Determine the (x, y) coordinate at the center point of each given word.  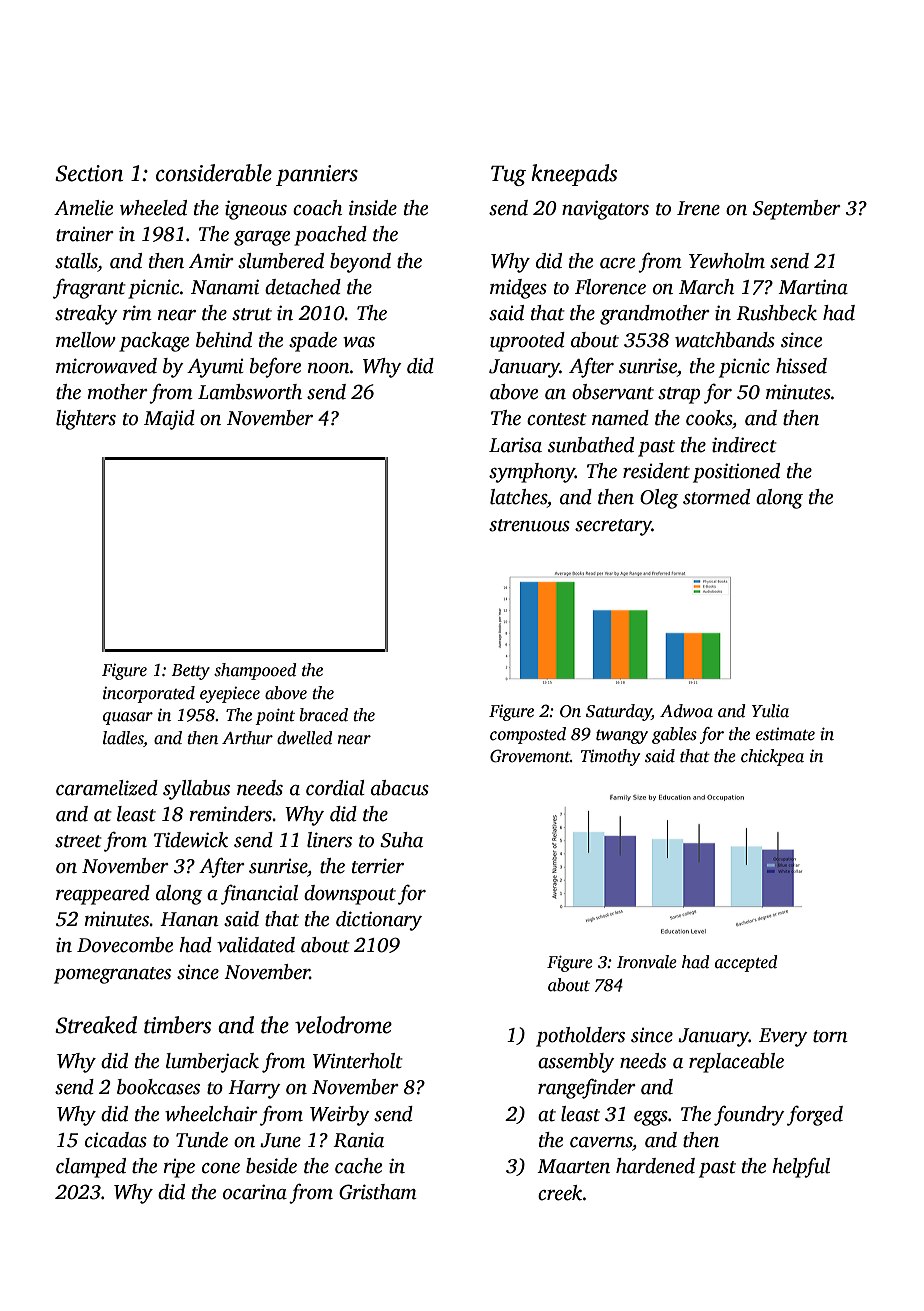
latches (518, 497)
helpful (801, 1167)
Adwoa (686, 711)
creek (560, 1193)
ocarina (255, 1192)
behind (224, 340)
